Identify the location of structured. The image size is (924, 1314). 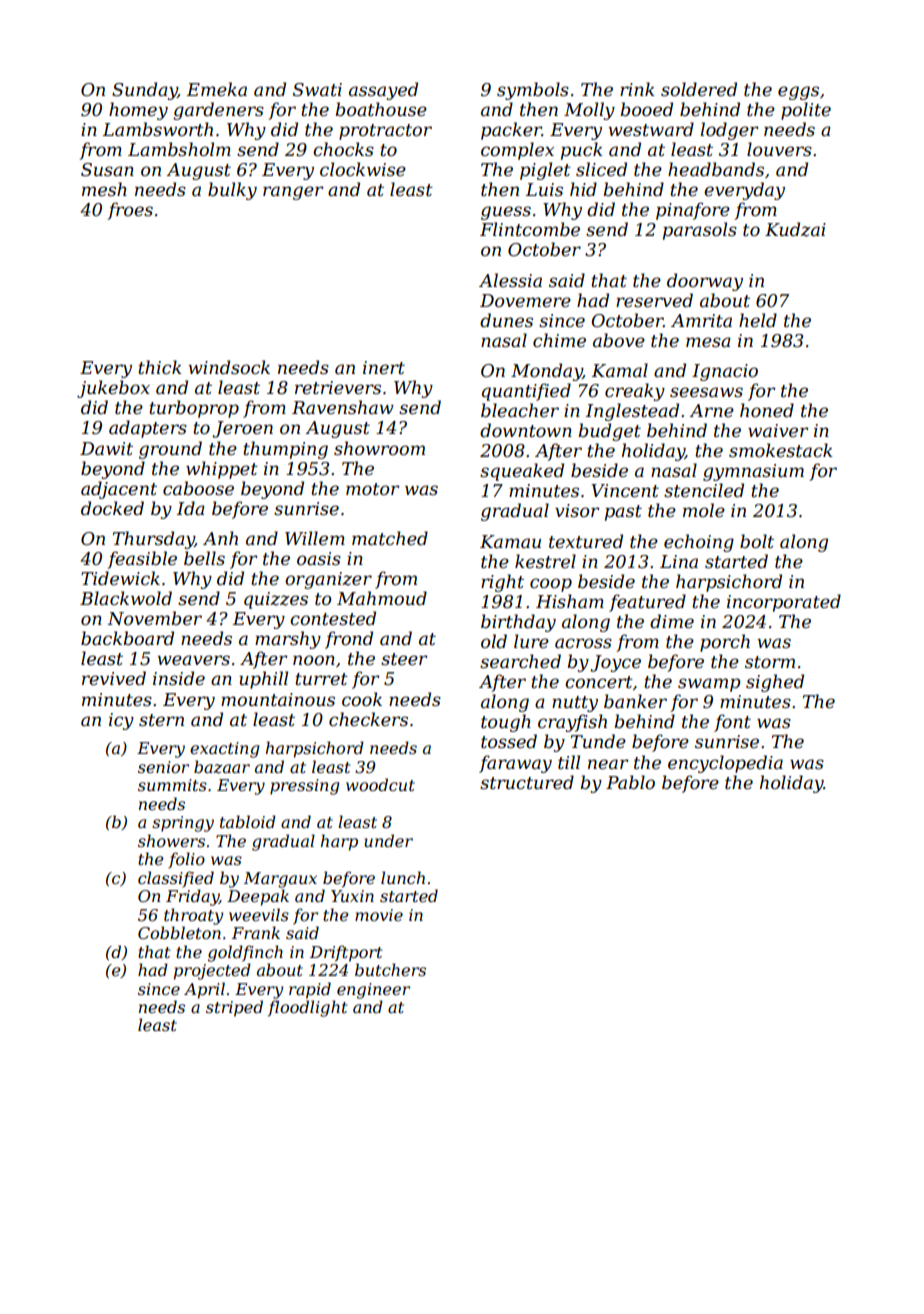
(527, 782).
